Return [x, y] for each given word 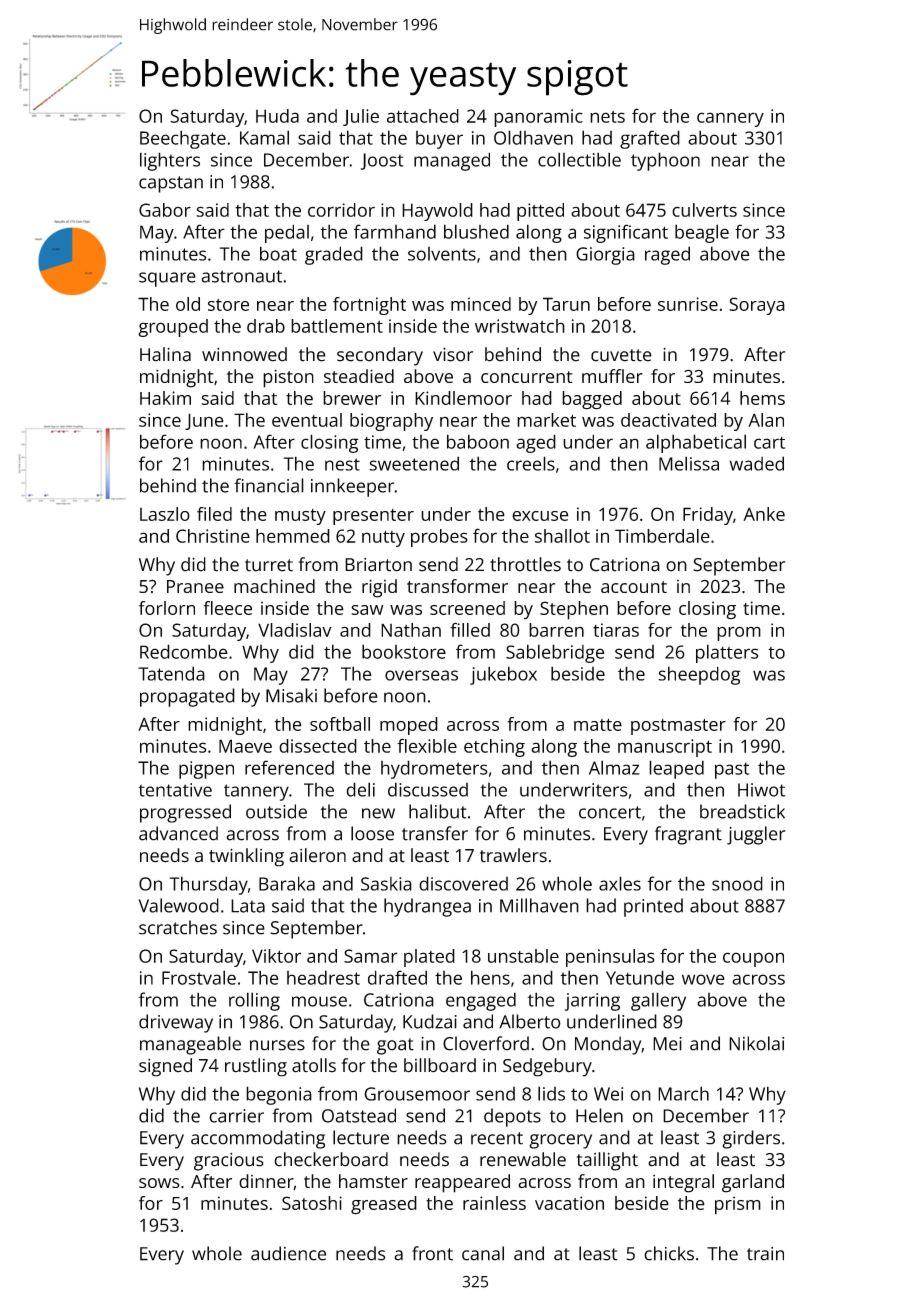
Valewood [178, 905]
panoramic [538, 118]
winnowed [244, 354]
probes [439, 538]
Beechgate [183, 139]
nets [607, 117]
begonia [279, 1095]
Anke [764, 514]
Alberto [530, 1021]
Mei [667, 1044]
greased [384, 1205]
